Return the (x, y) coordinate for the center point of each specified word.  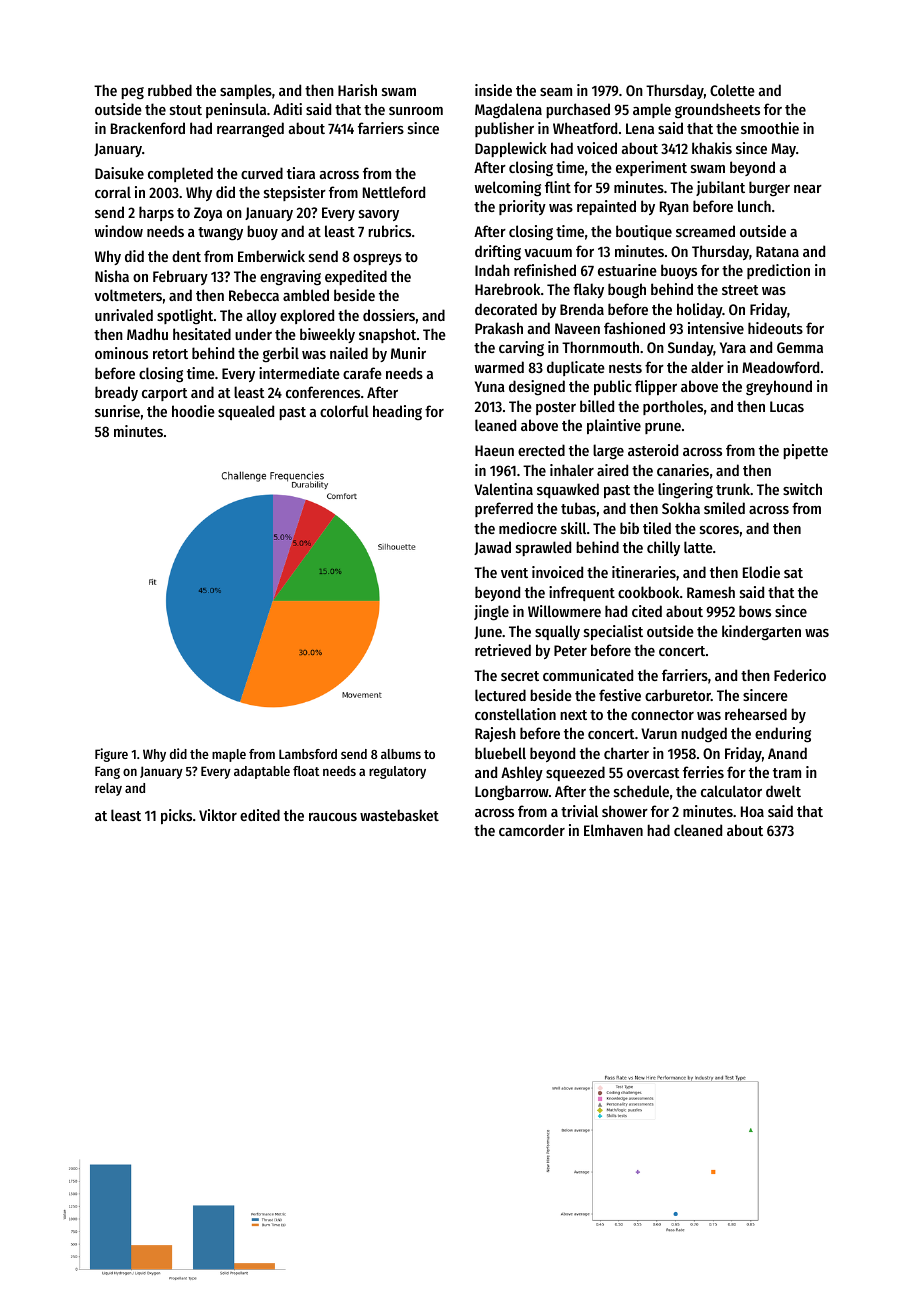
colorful (344, 411)
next (573, 715)
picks (176, 816)
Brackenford (148, 128)
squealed (246, 412)
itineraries (644, 572)
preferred (504, 509)
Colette (732, 90)
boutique (644, 232)
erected (541, 450)
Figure (111, 755)
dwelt (783, 791)
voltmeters (128, 295)
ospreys (377, 259)
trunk (733, 489)
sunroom (416, 111)
